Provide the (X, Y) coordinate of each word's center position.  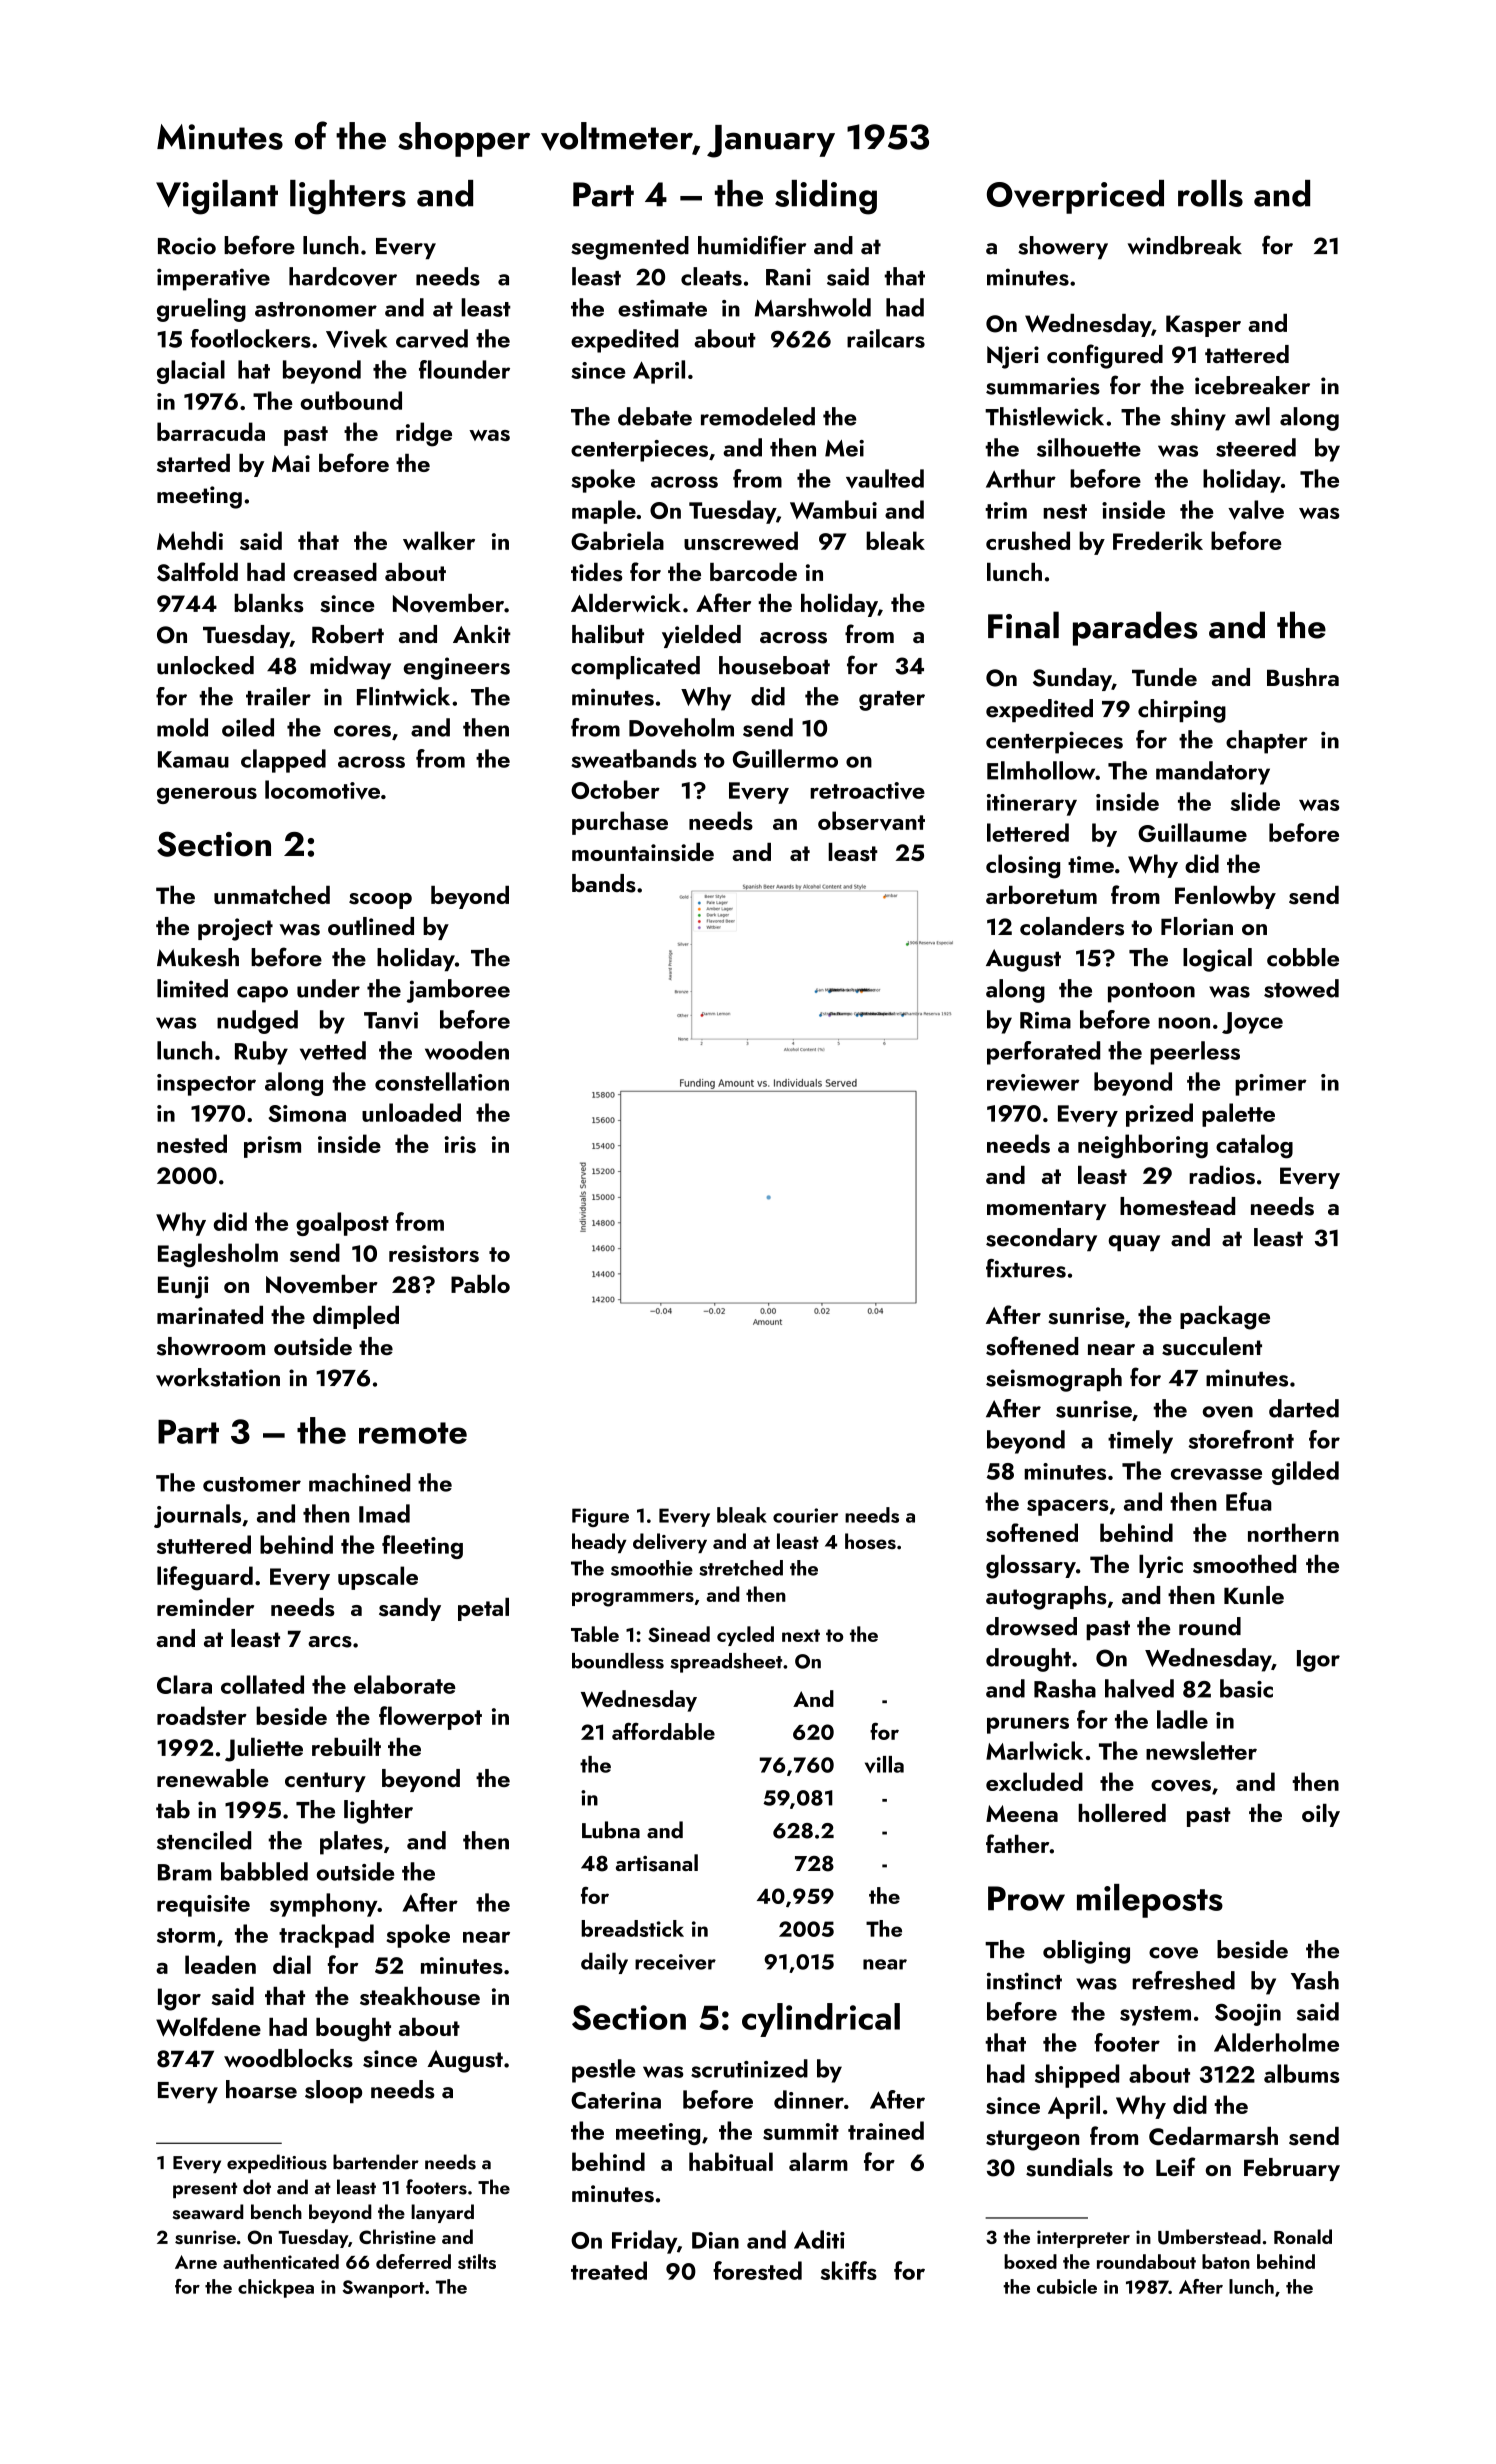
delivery (670, 1543)
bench (276, 2211)
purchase (620, 823)
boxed (1030, 2261)
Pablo (480, 1284)
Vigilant (217, 197)
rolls (1210, 193)
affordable (663, 1731)
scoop (380, 901)
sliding (826, 197)
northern (1293, 1532)
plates (351, 1843)
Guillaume (1192, 832)
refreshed (1183, 1980)
